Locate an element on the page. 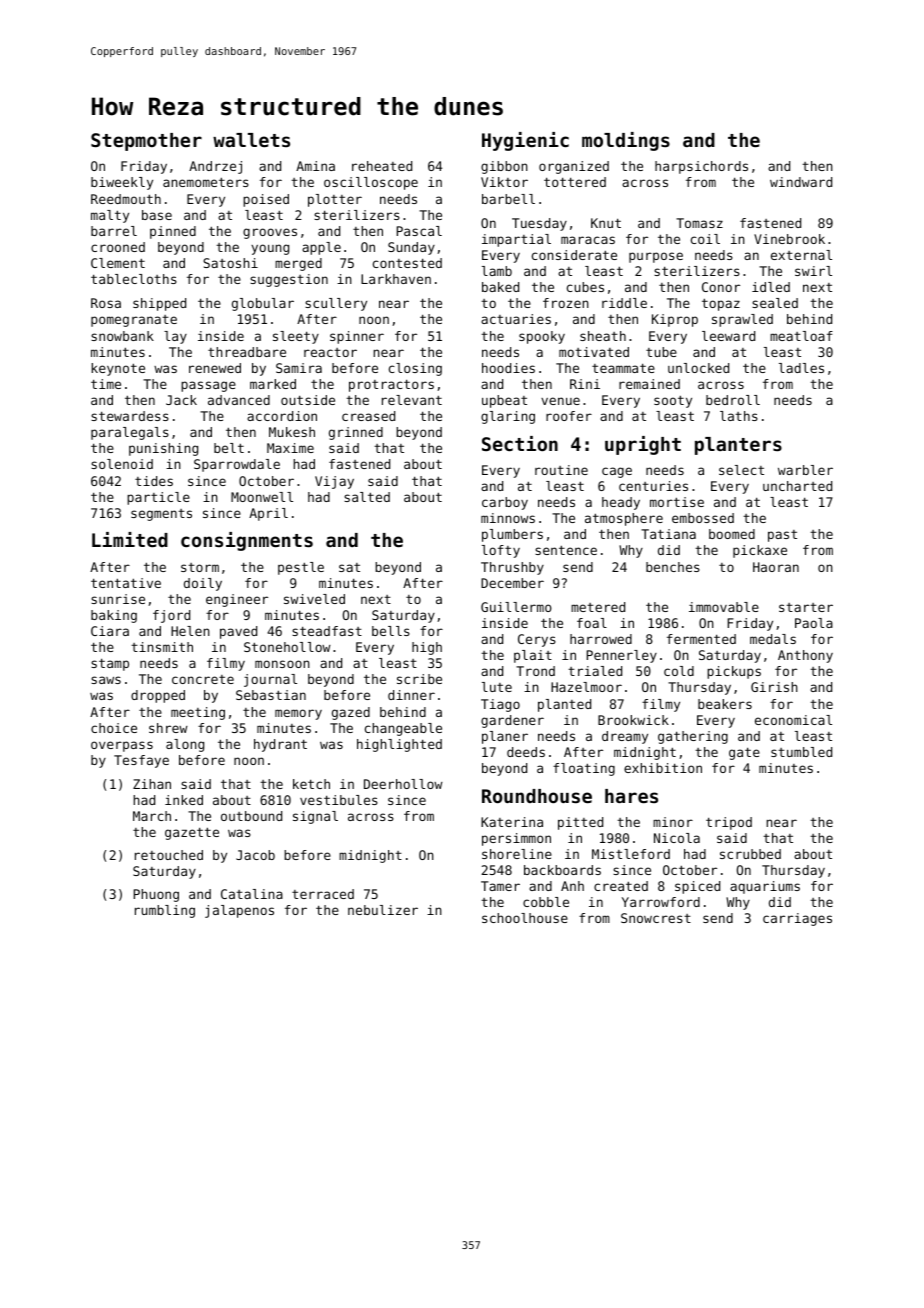 This document has width=924, height=1308. engineer is located at coordinates (237, 600).
